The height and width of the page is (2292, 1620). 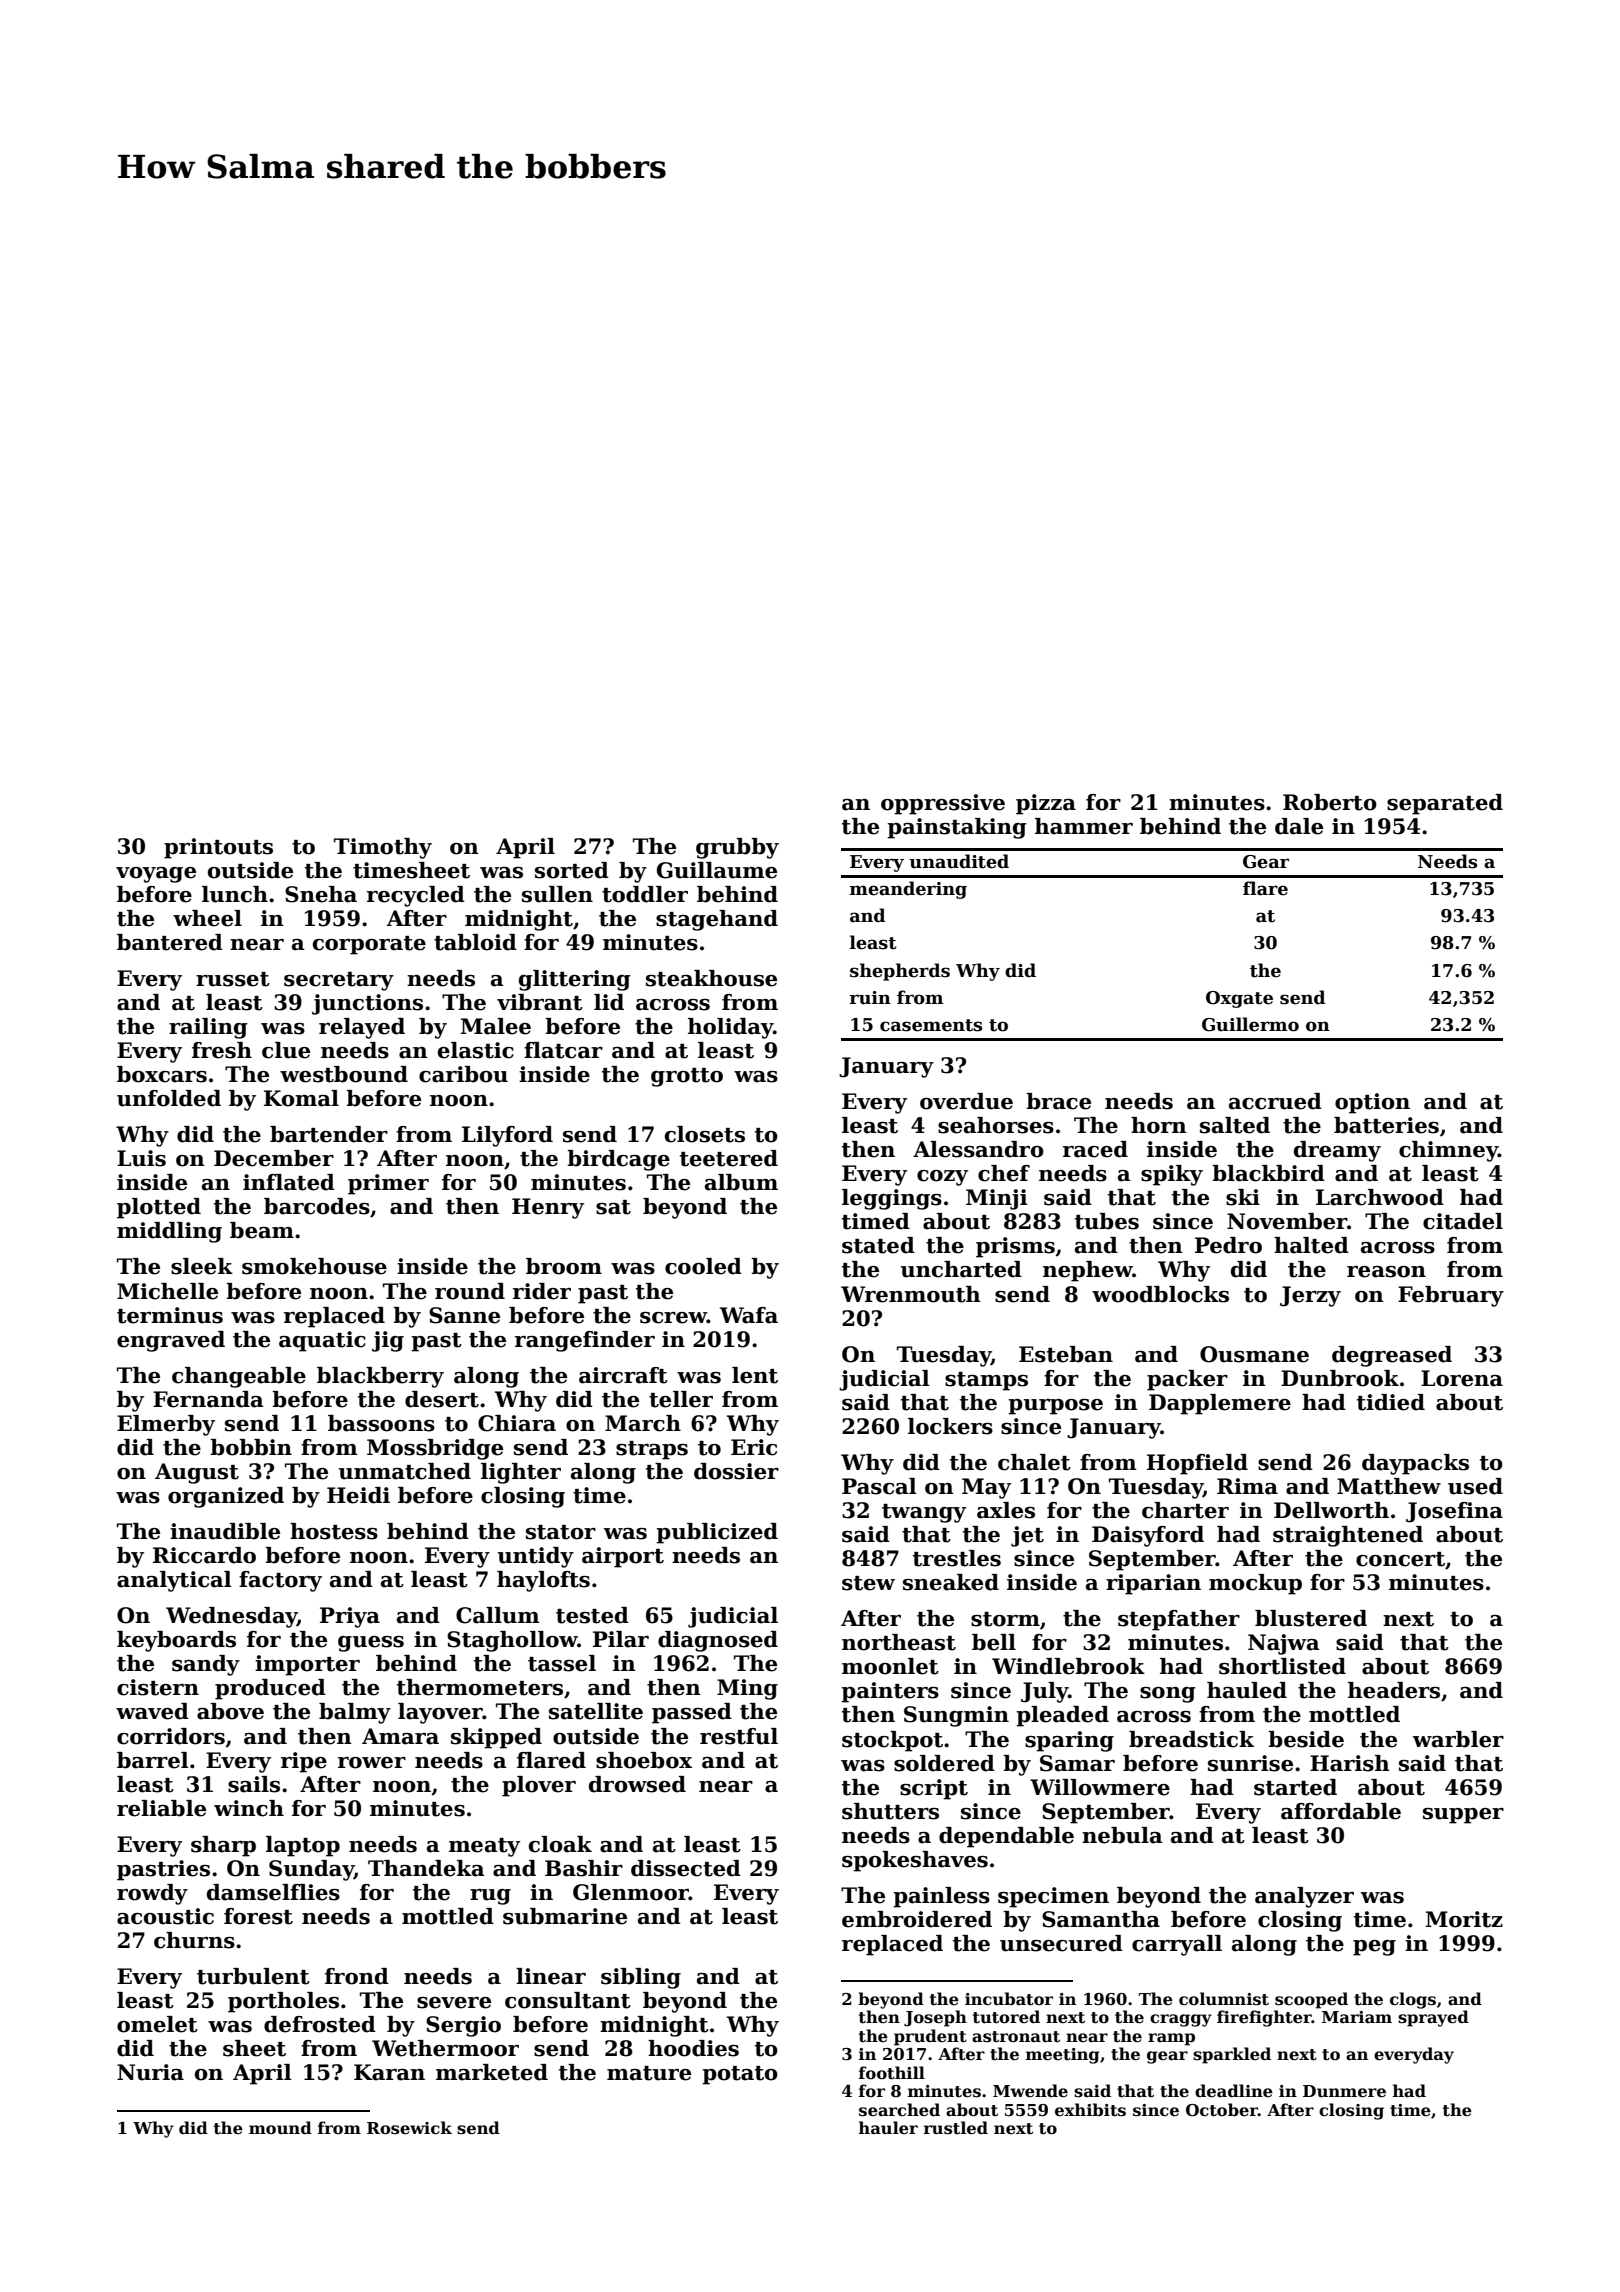 What do you see at coordinates (320, 2024) in the page?
I see `defrosted` at bounding box center [320, 2024].
